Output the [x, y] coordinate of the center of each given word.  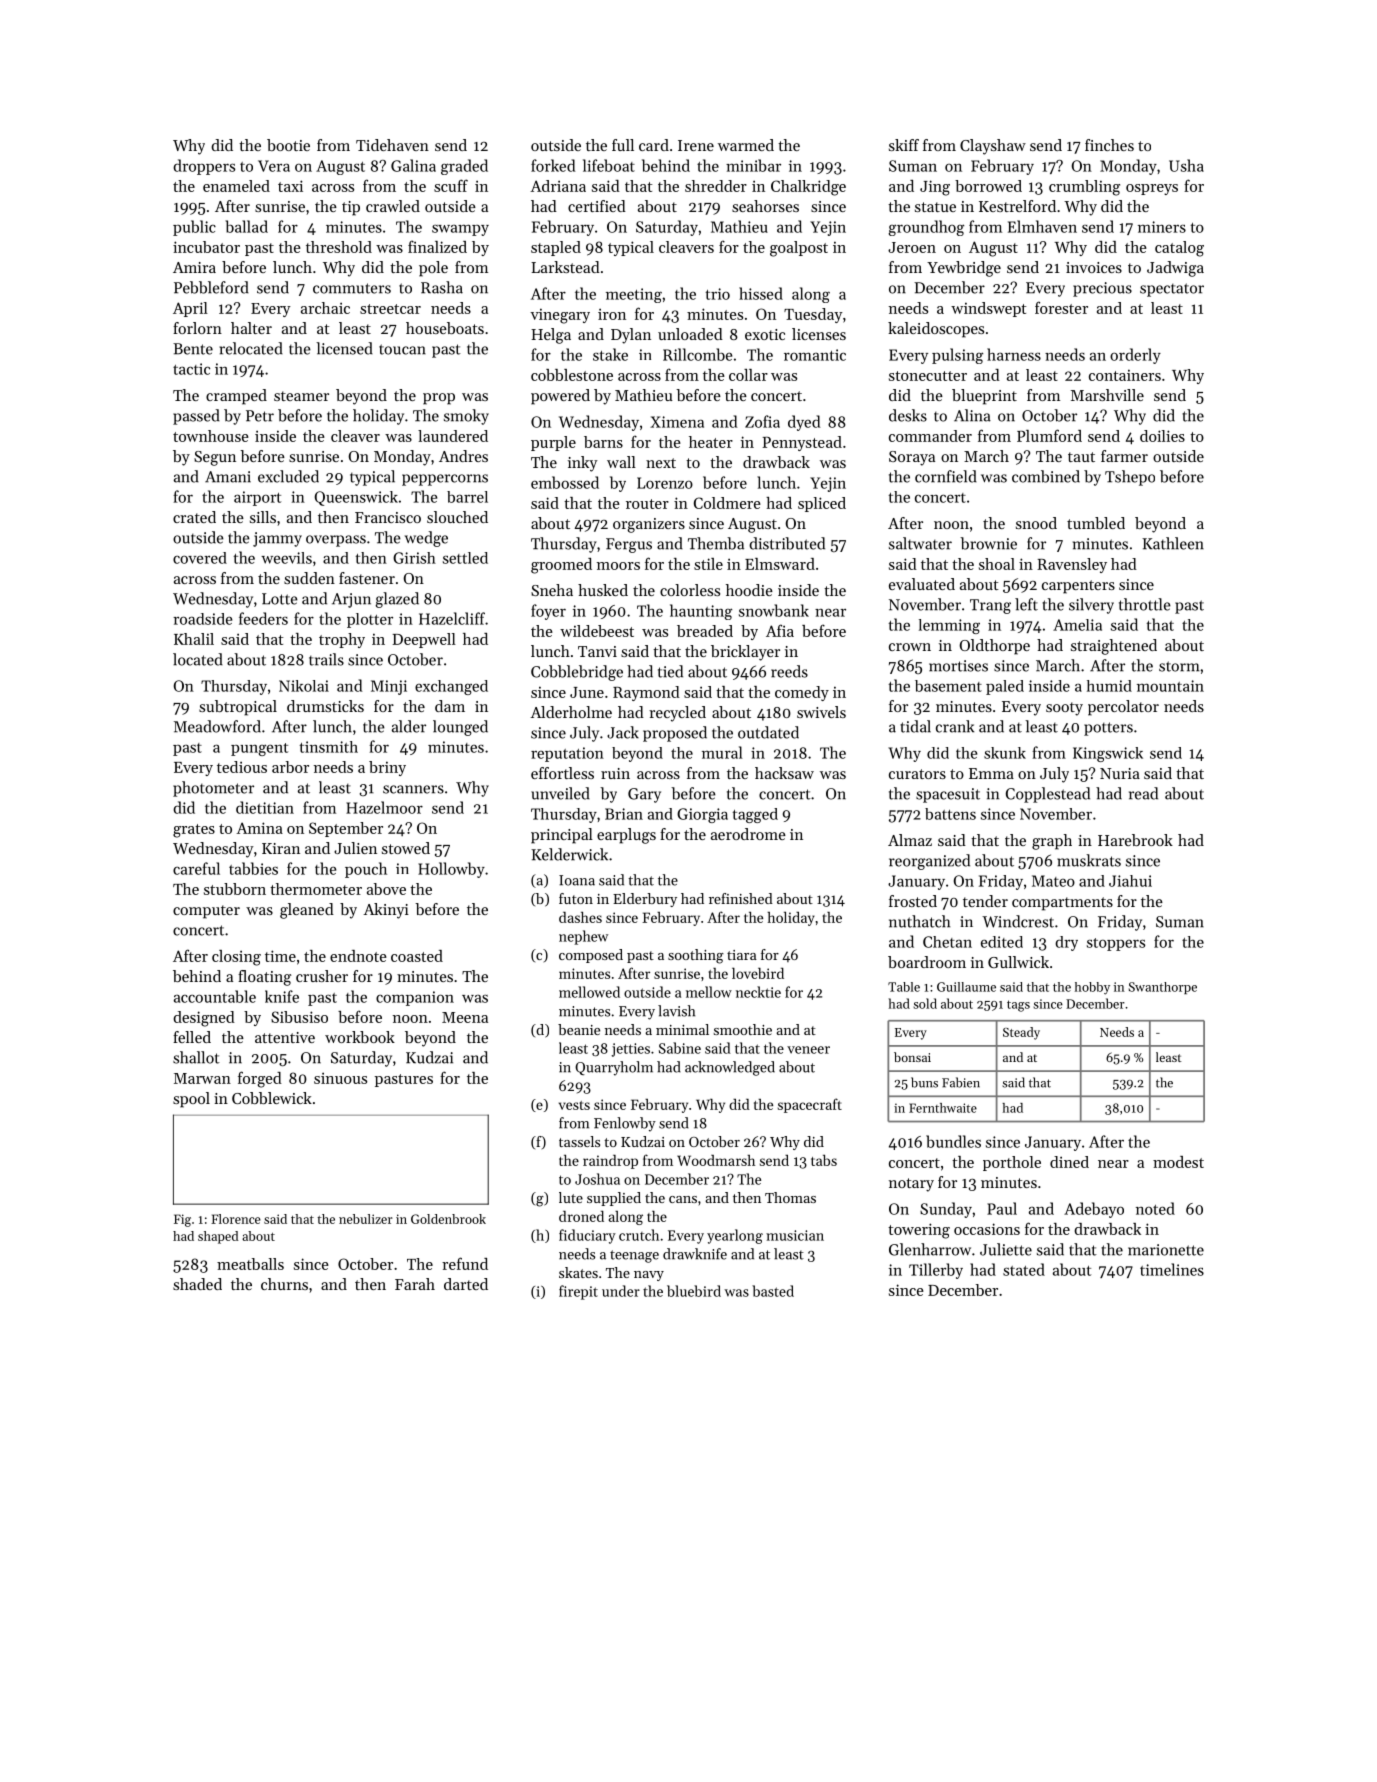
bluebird [694, 1291]
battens [950, 814]
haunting [701, 612]
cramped [236, 397]
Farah [415, 1284]
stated [1024, 1269]
